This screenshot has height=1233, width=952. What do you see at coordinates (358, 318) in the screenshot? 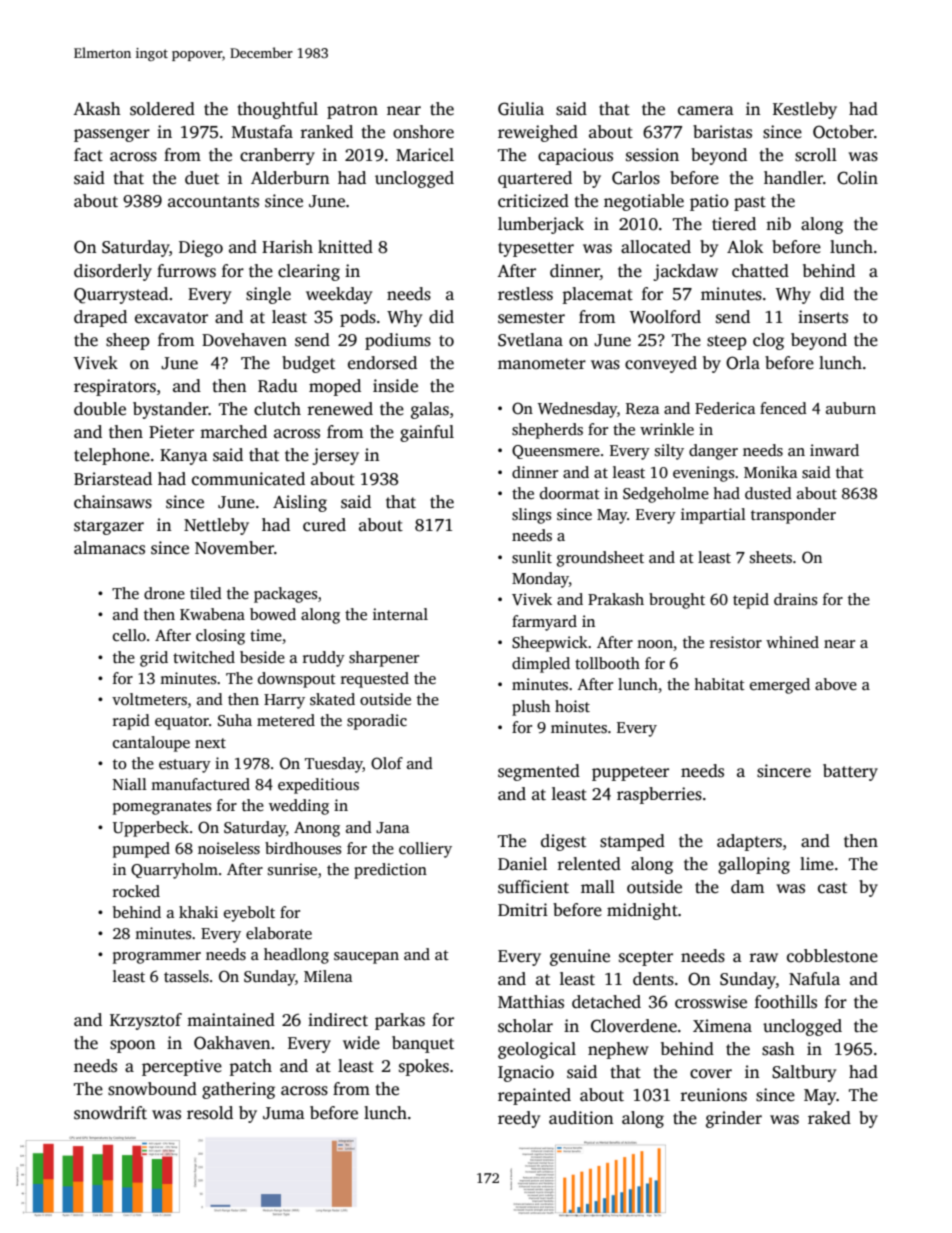
I see `pods` at bounding box center [358, 318].
